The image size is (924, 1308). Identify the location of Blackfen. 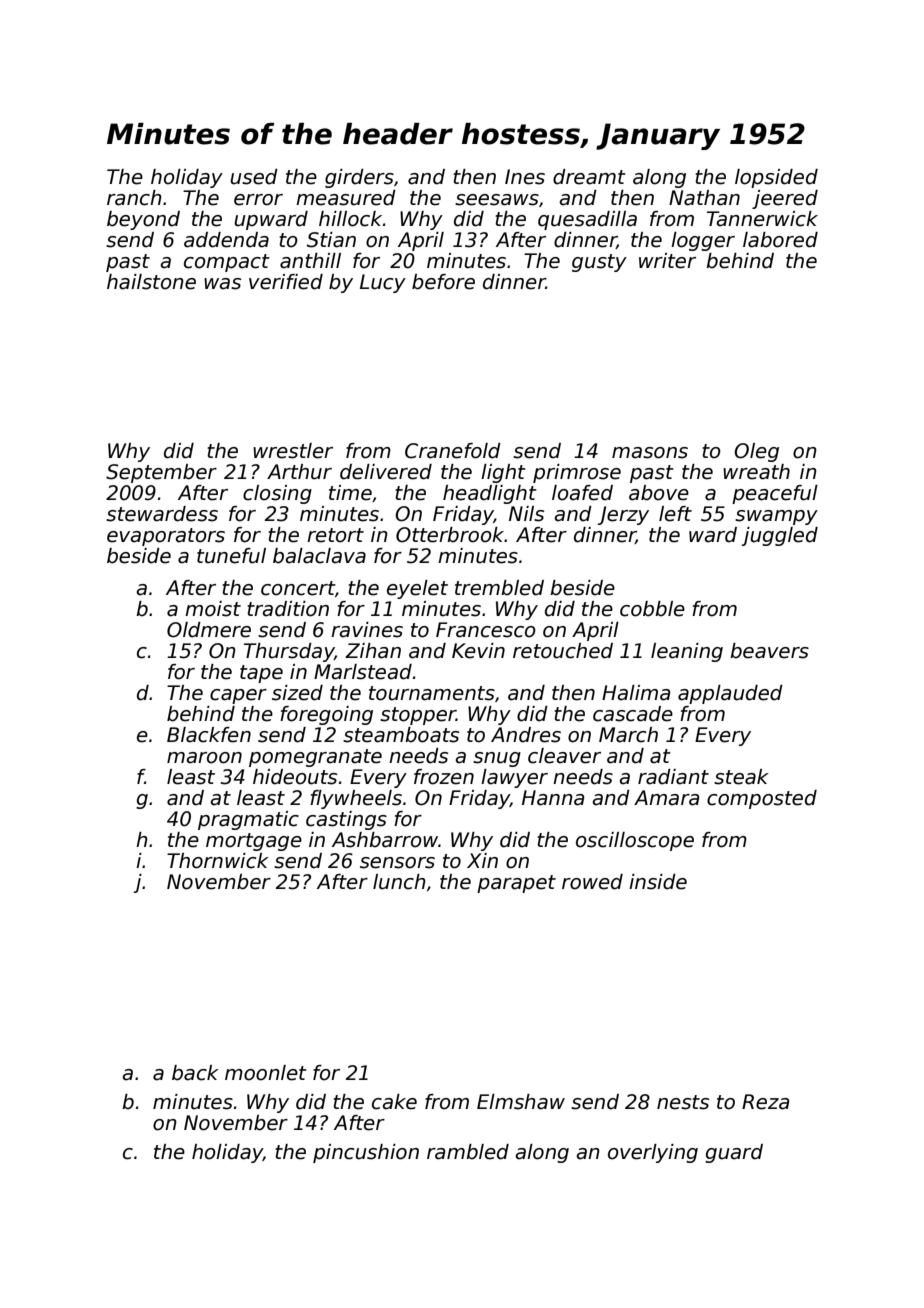
(209, 735).
